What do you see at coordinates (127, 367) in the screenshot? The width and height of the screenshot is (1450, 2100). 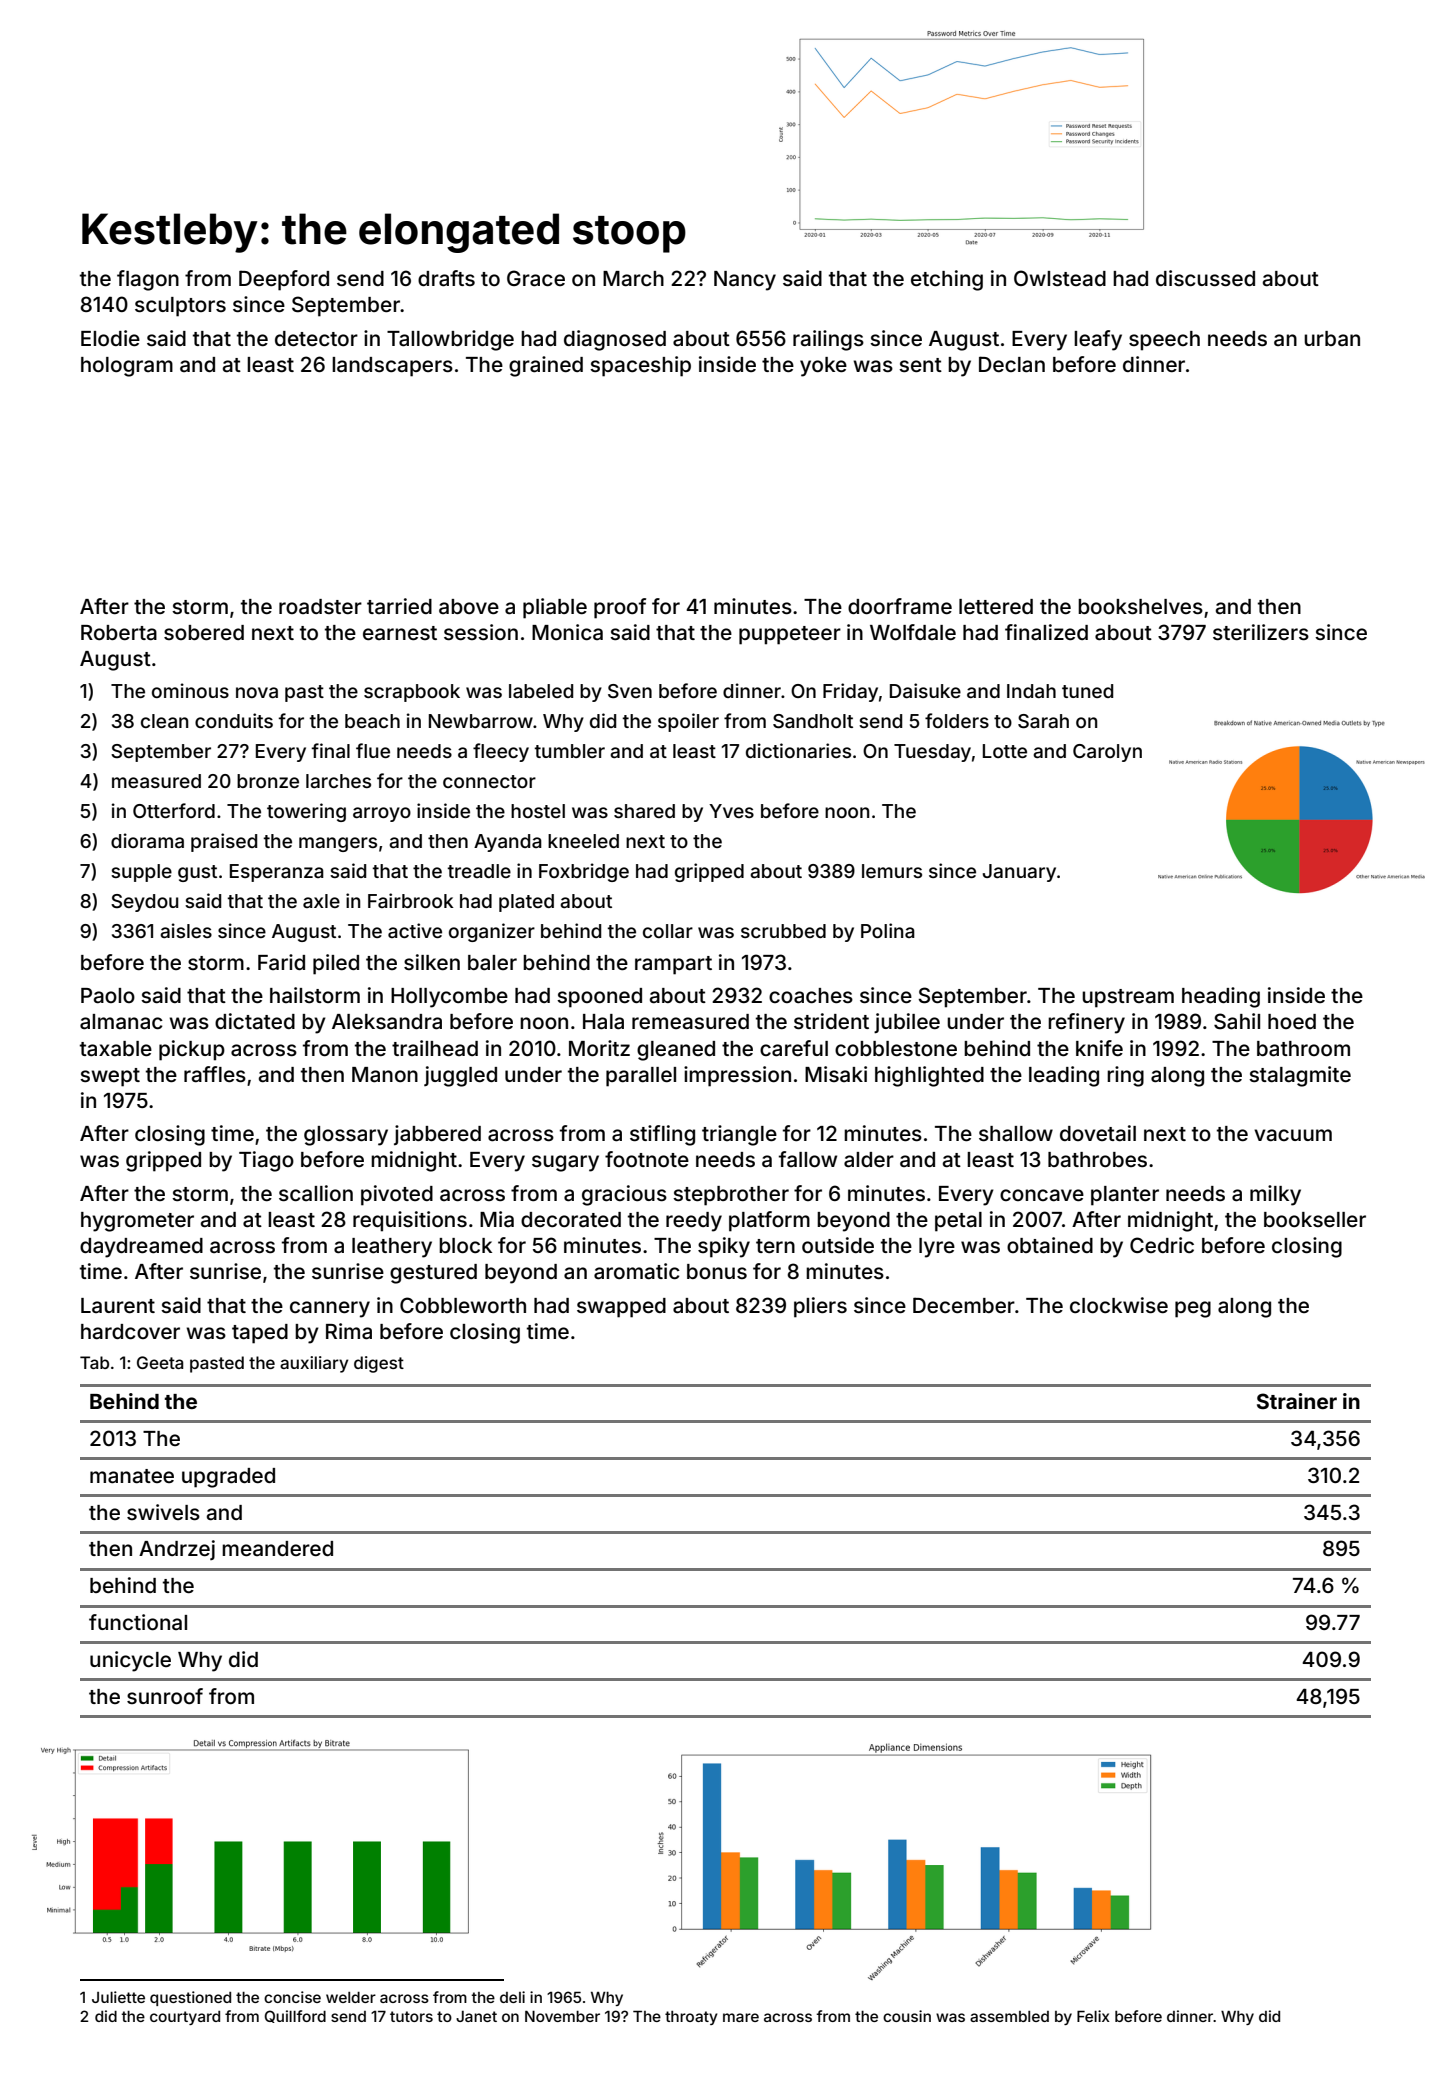 I see `hologram` at bounding box center [127, 367].
